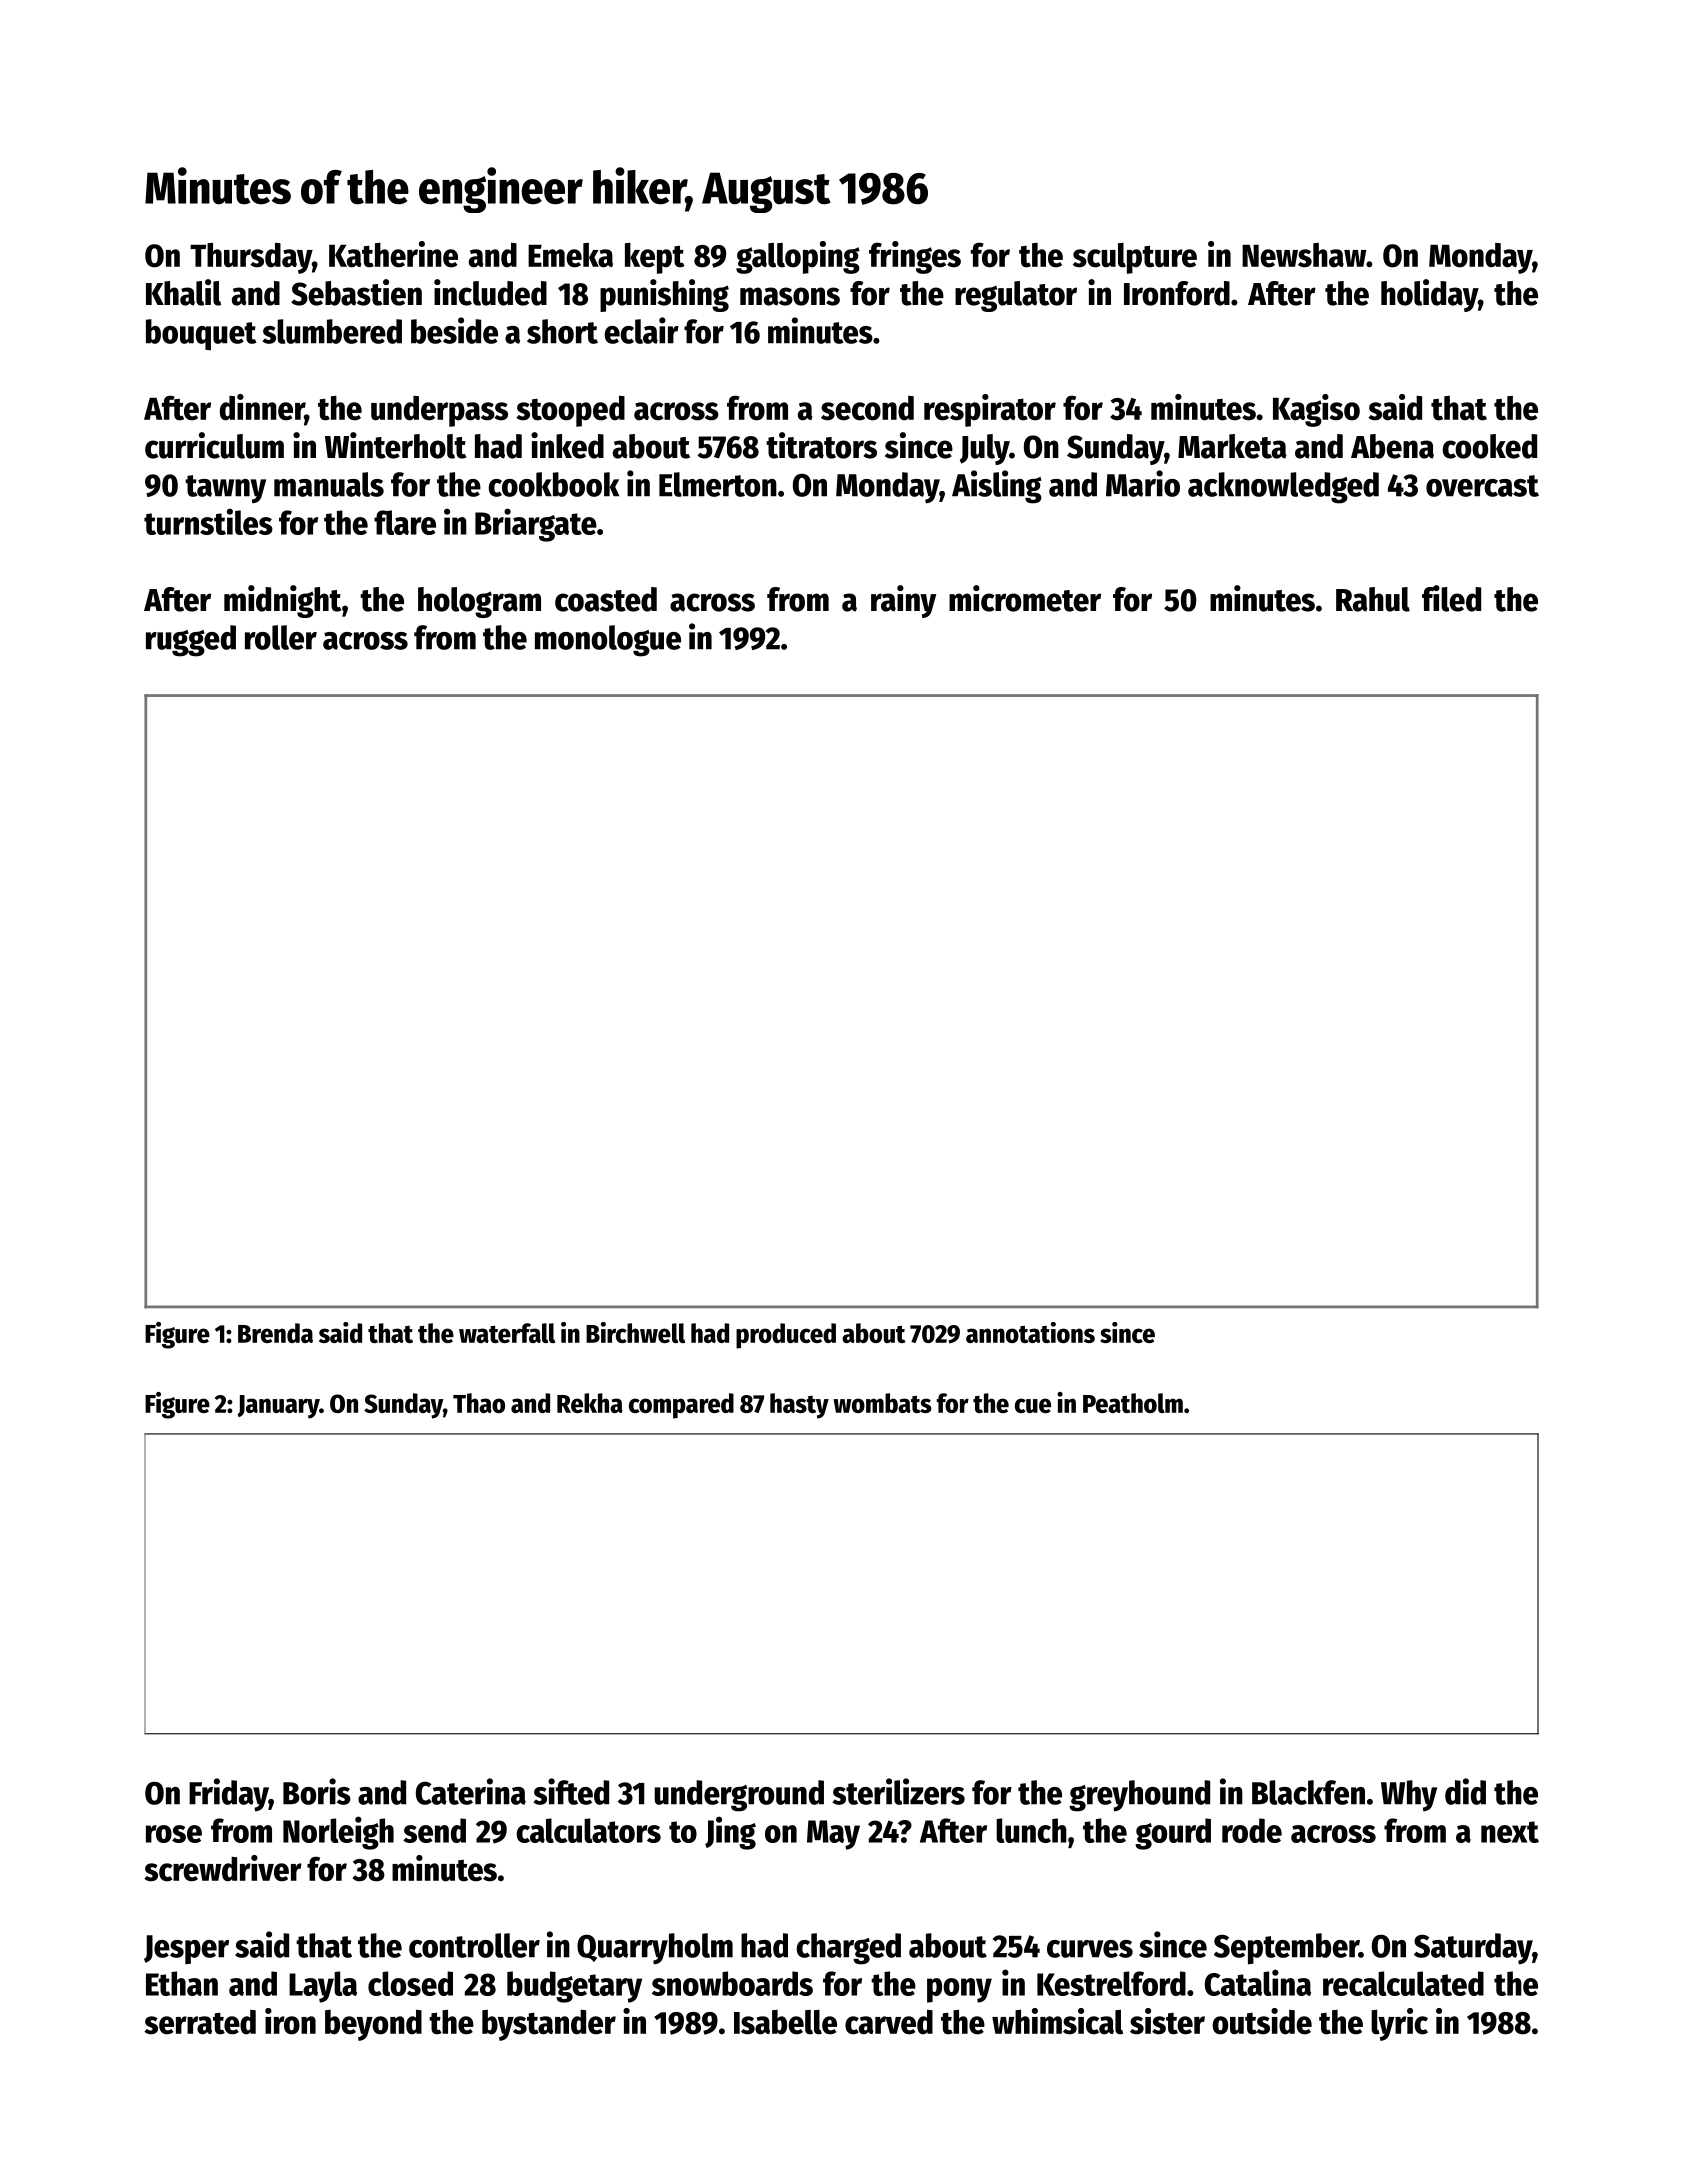 Image resolution: width=1683 pixels, height=2178 pixels. What do you see at coordinates (1429, 295) in the screenshot?
I see `holiday` at bounding box center [1429, 295].
